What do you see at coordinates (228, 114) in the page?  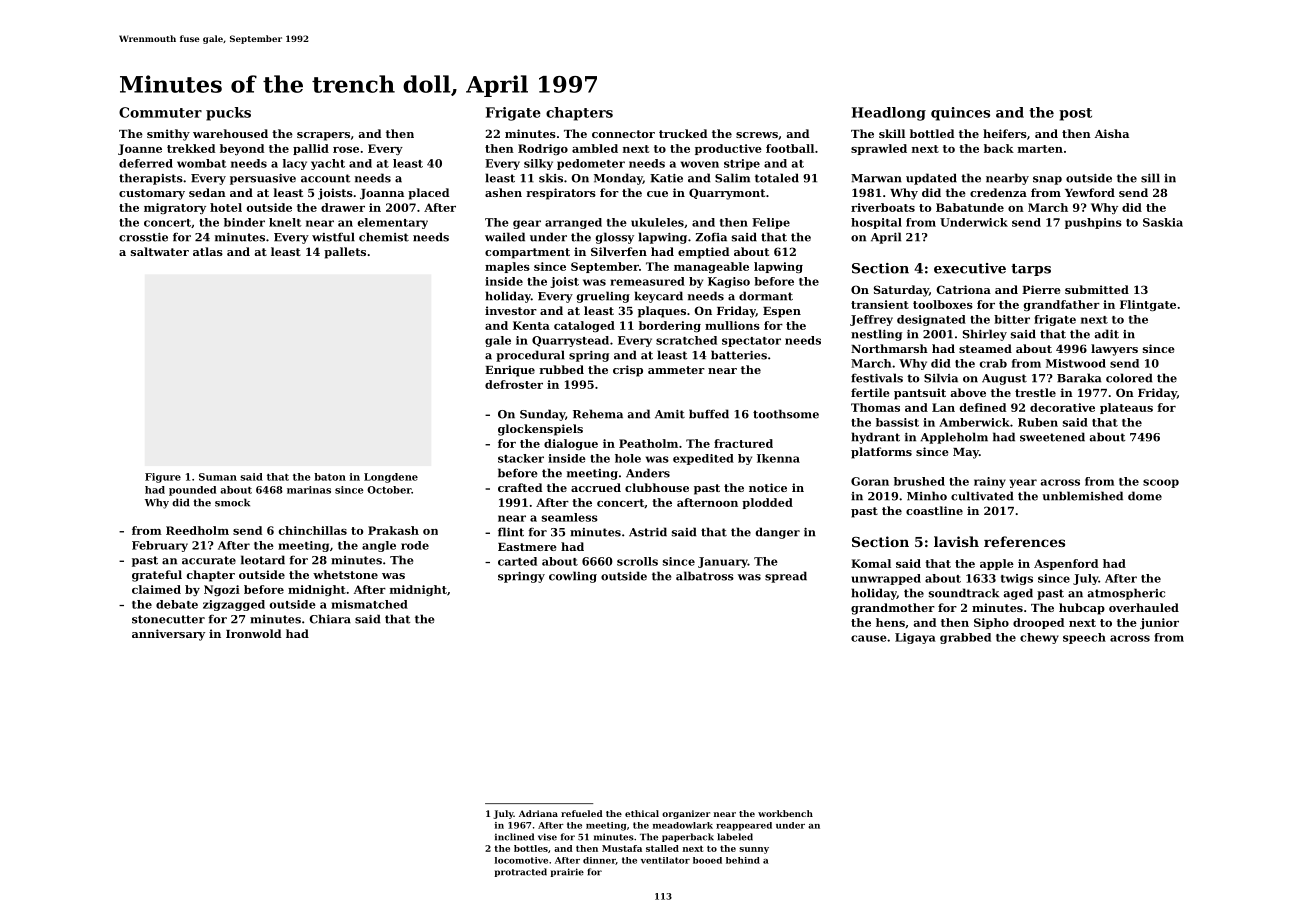 I see `pucks` at bounding box center [228, 114].
